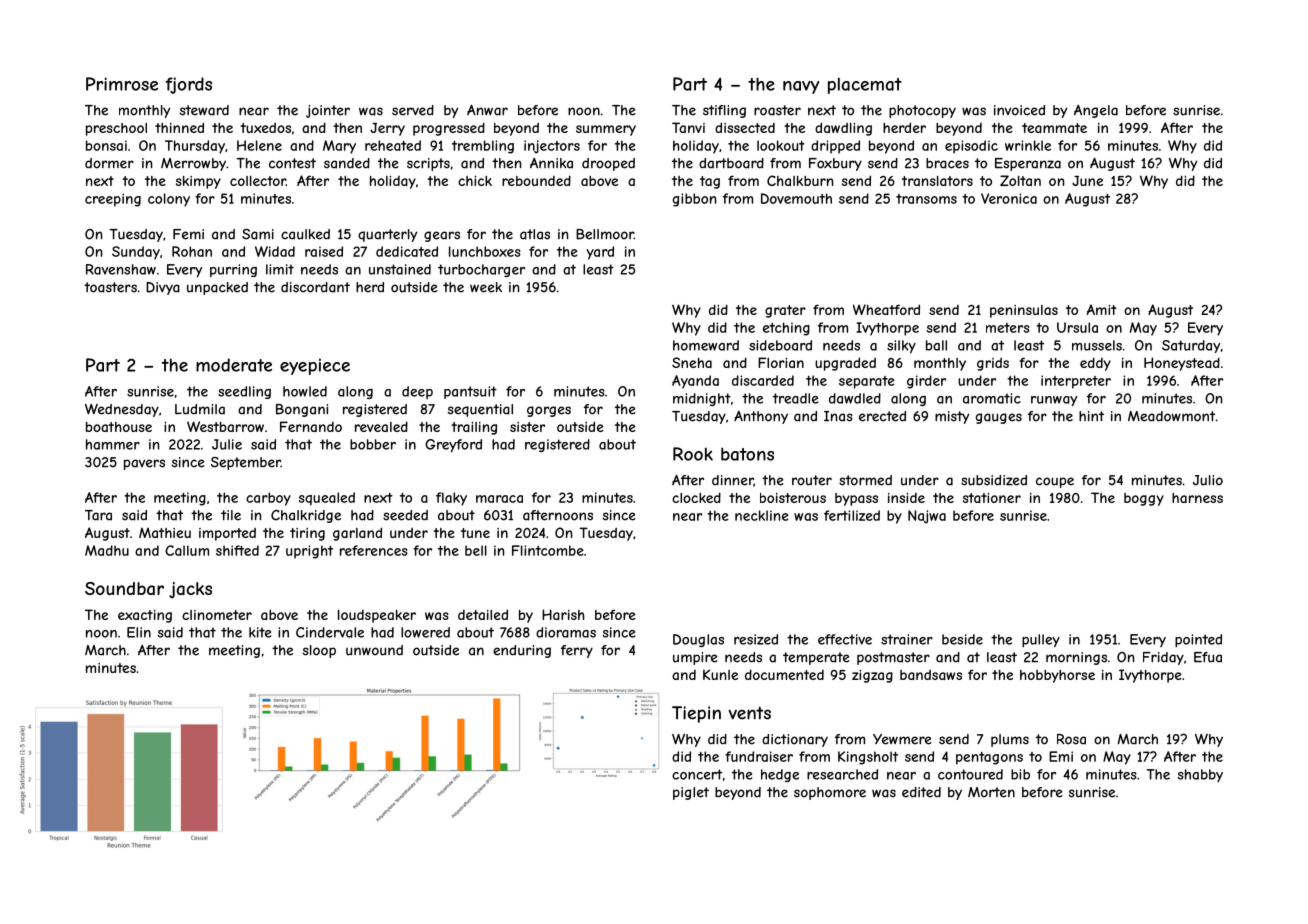  I want to click on aromatic, so click(992, 398).
